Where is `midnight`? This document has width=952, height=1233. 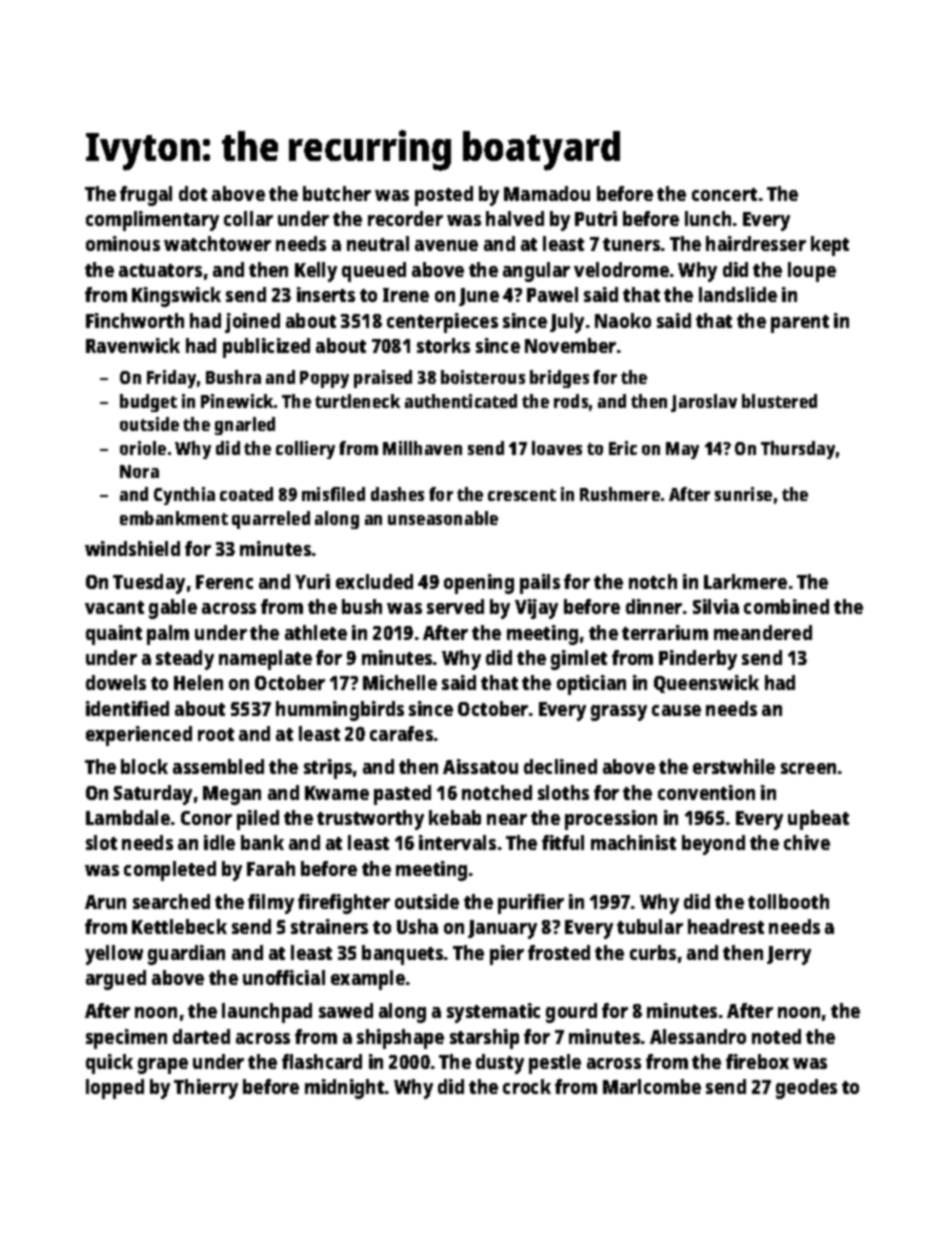 midnight is located at coordinates (344, 1089).
